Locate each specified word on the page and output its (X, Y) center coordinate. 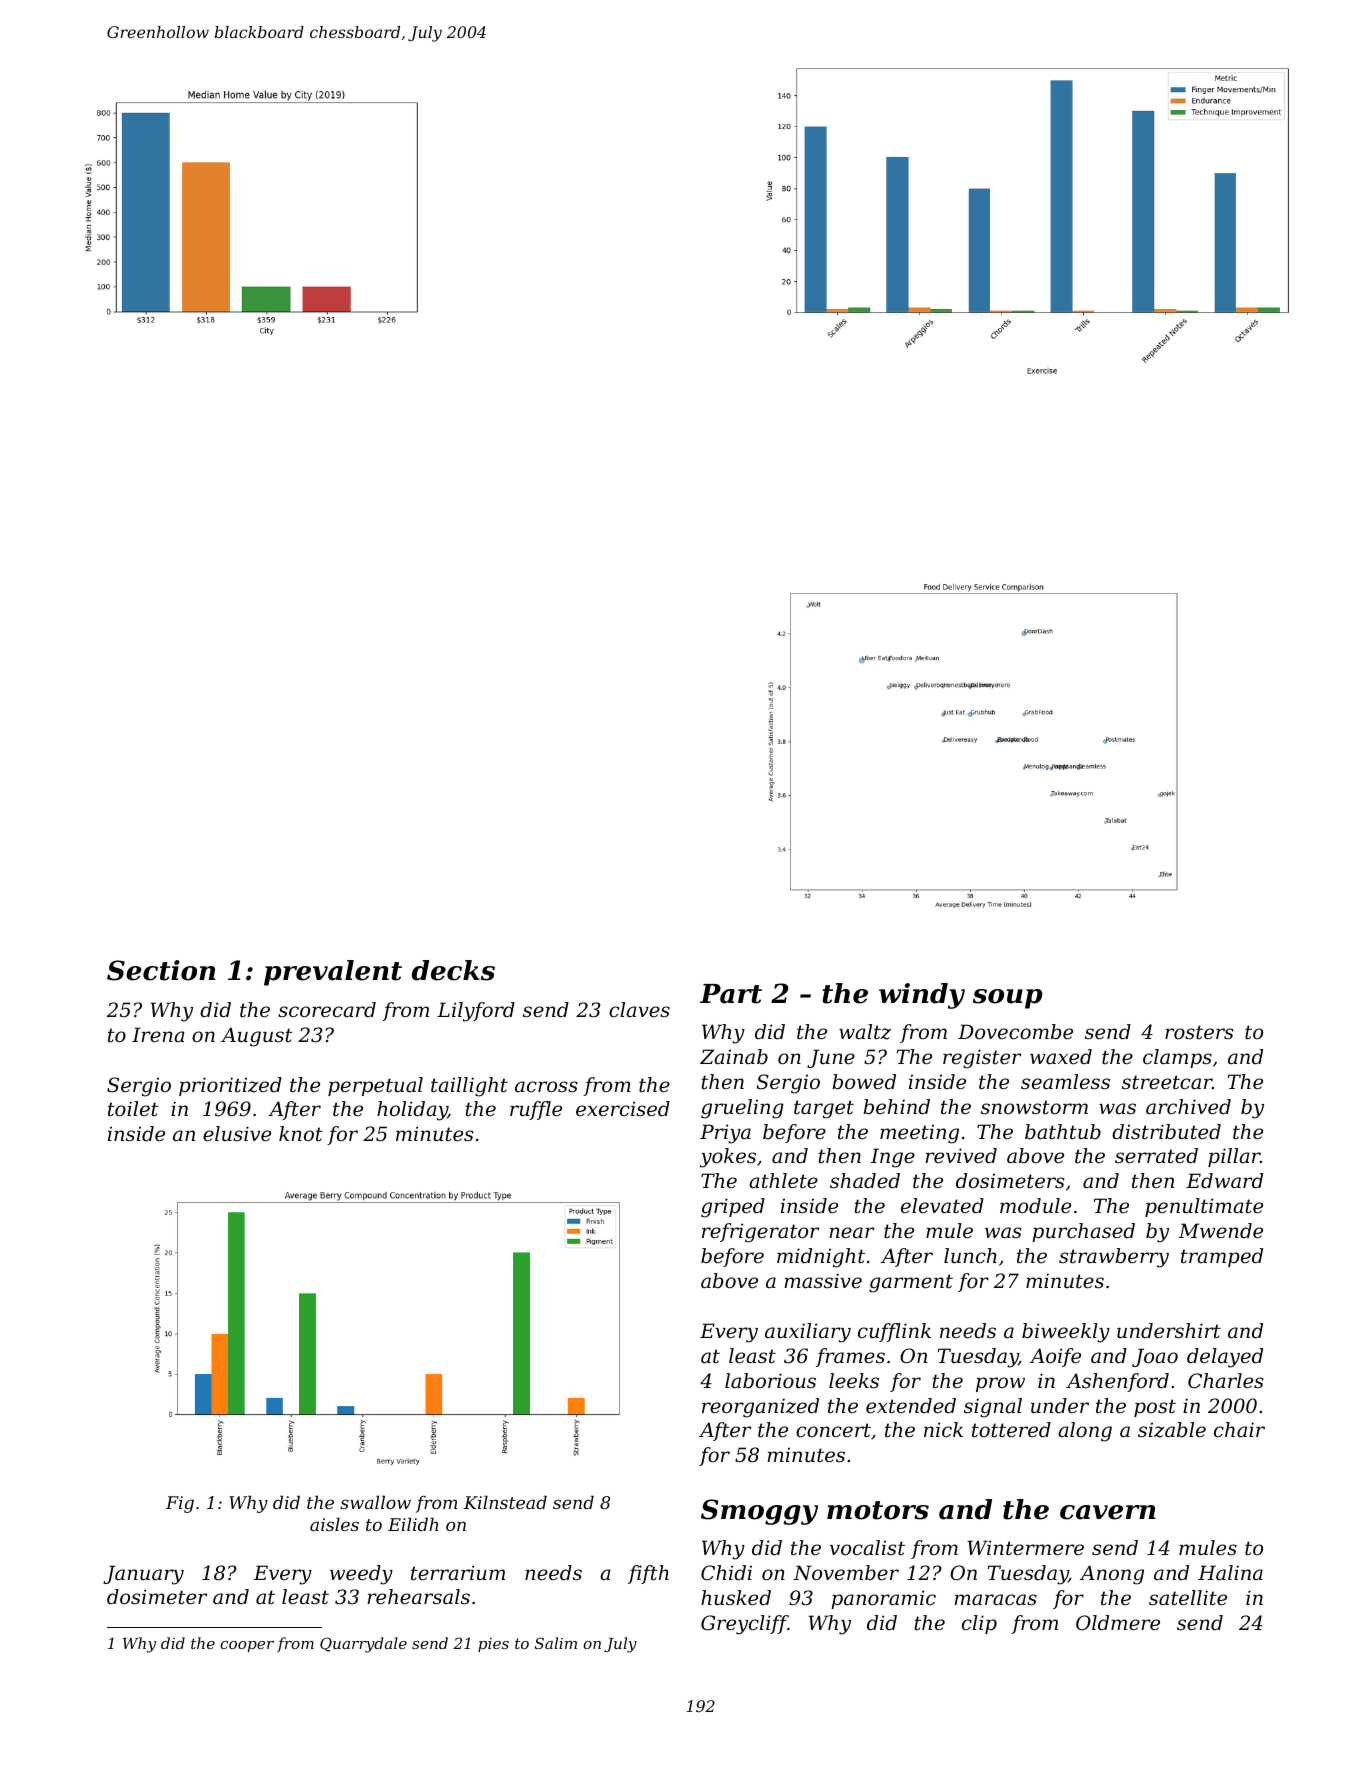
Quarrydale (363, 1645)
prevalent (333, 973)
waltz (865, 1032)
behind (896, 1107)
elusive (237, 1134)
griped (733, 1208)
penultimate (1204, 1207)
